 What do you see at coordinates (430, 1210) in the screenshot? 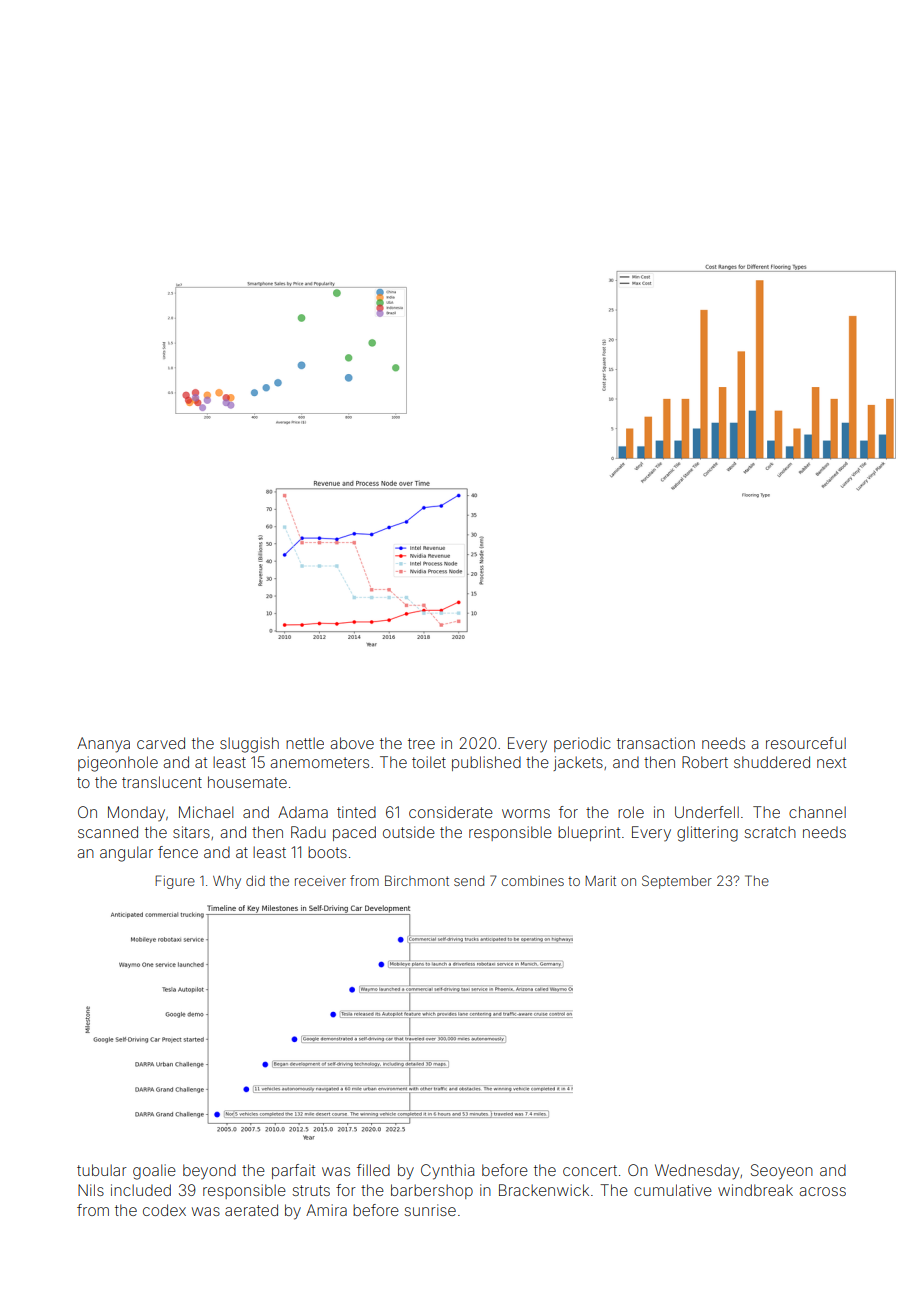
I see `sunrise` at bounding box center [430, 1210].
